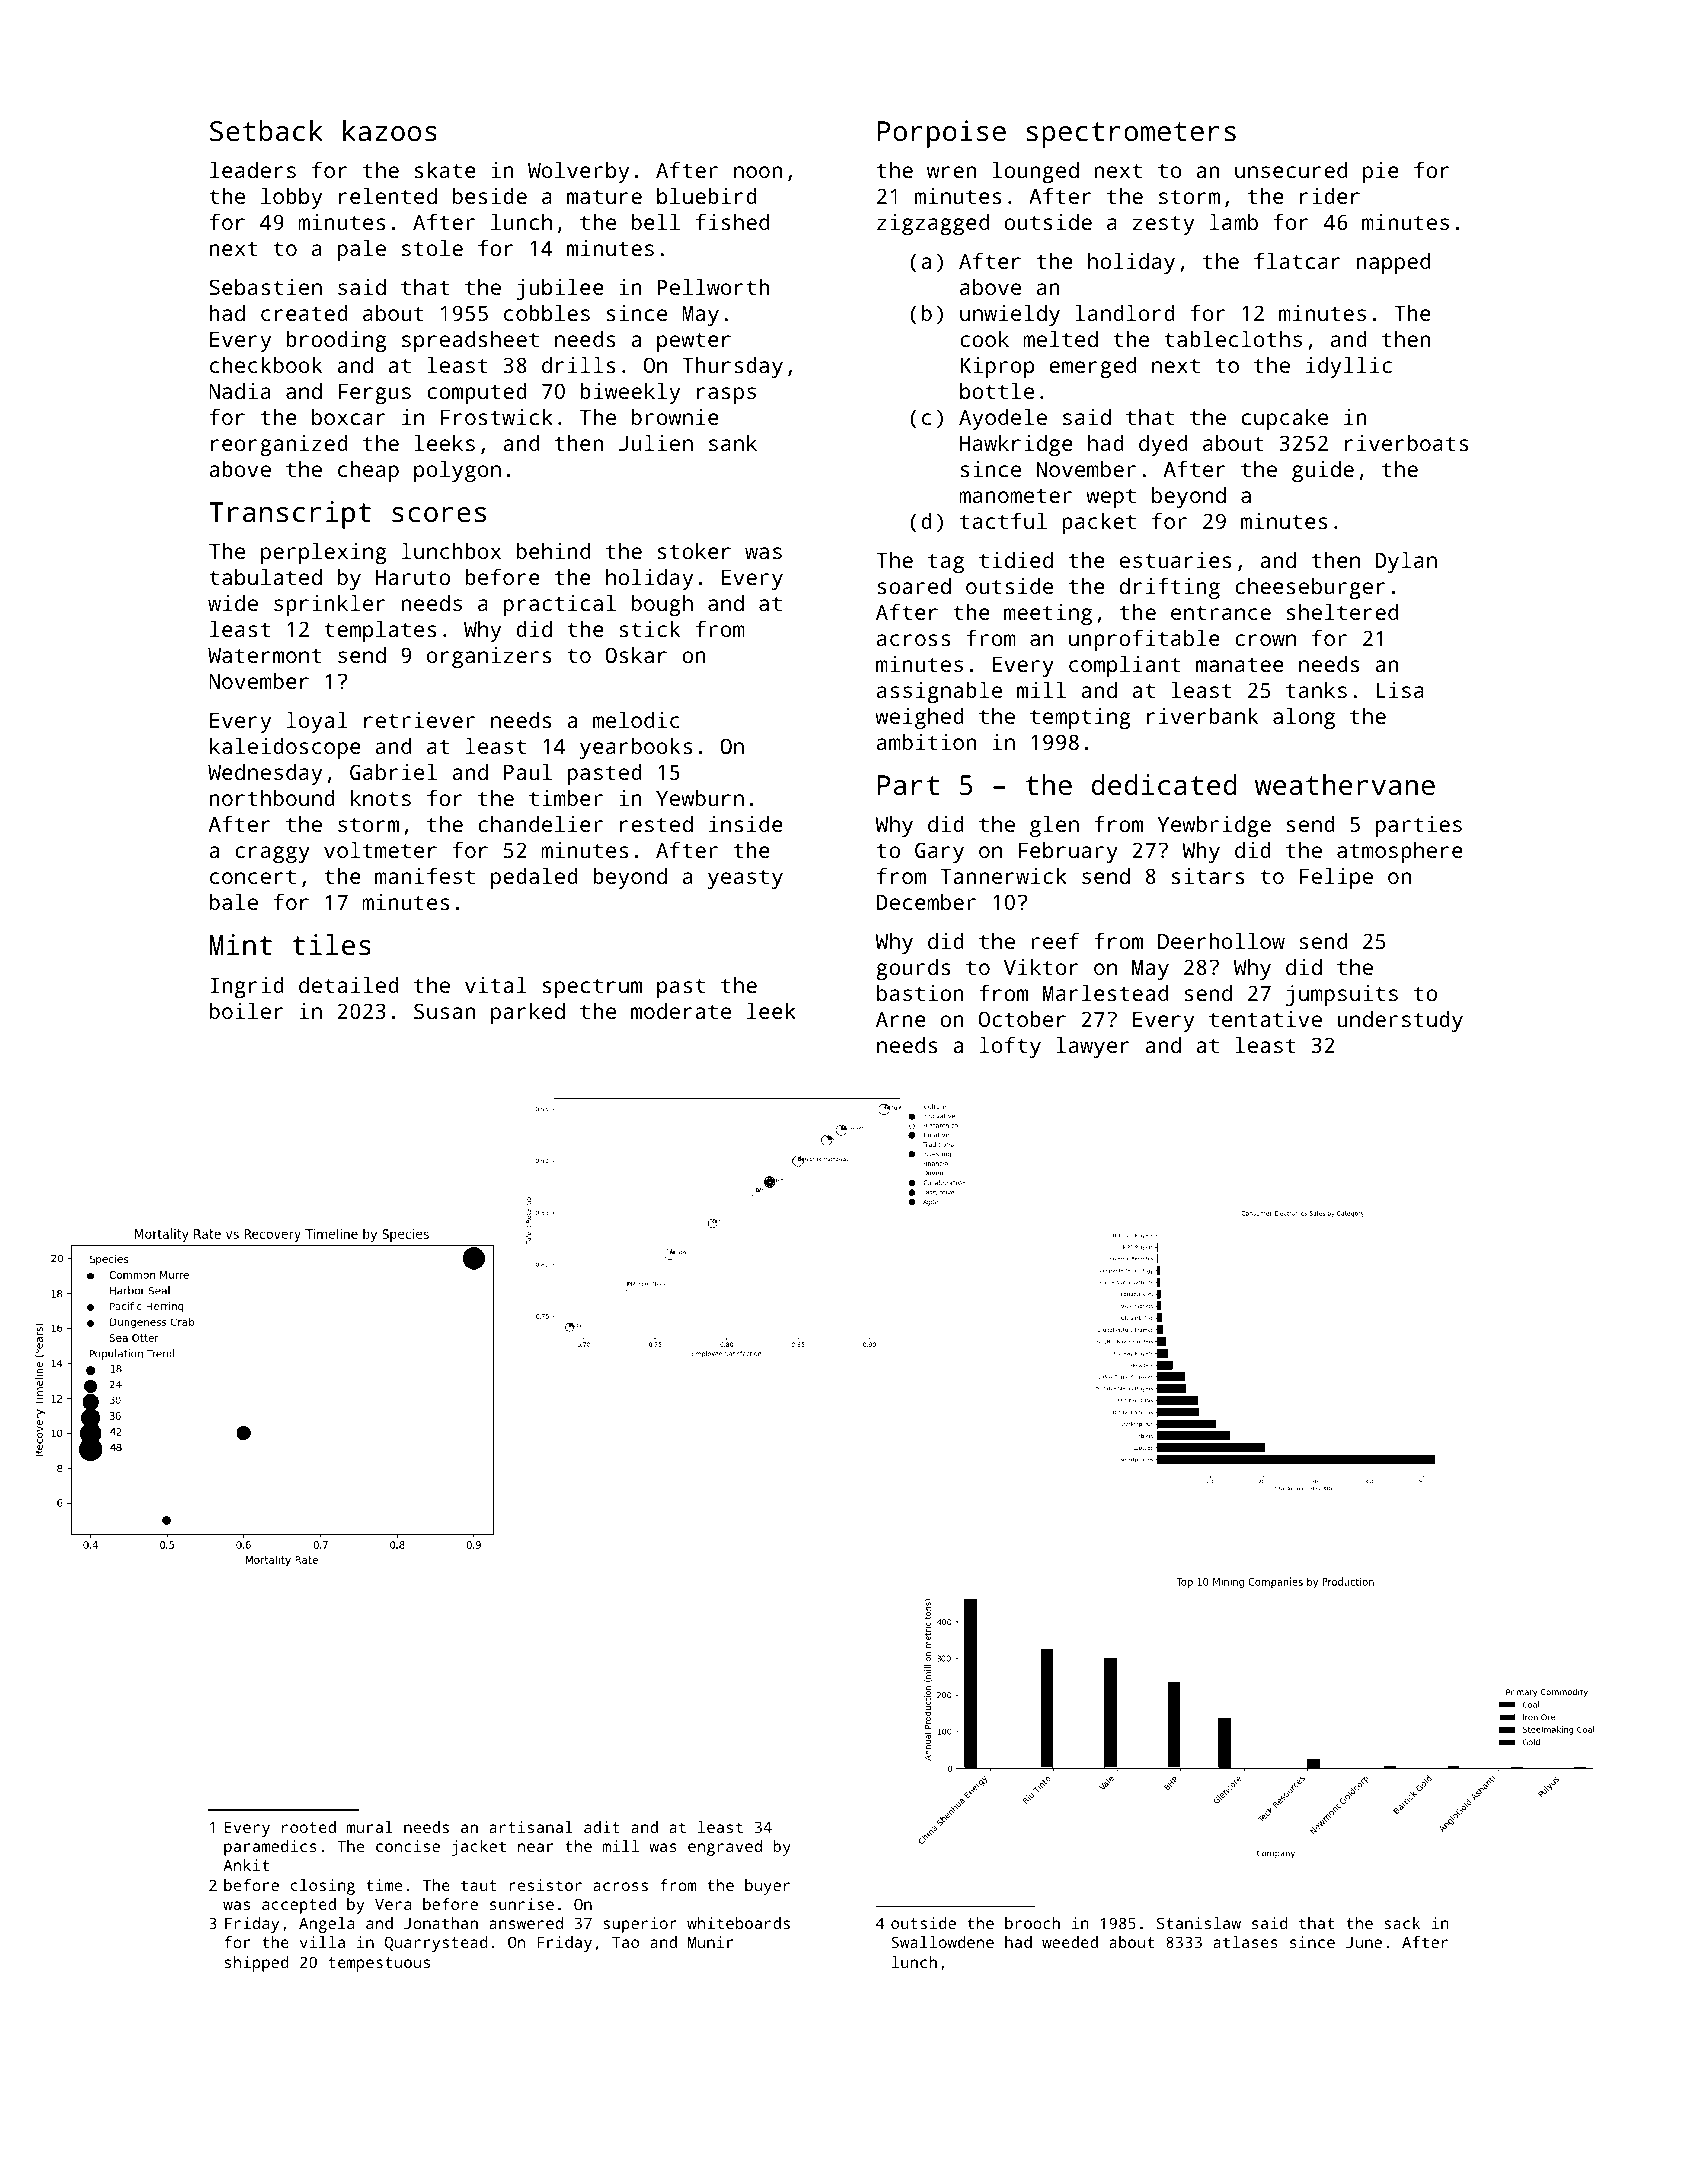 The image size is (1683, 2178). I want to click on buyer, so click(767, 1887).
